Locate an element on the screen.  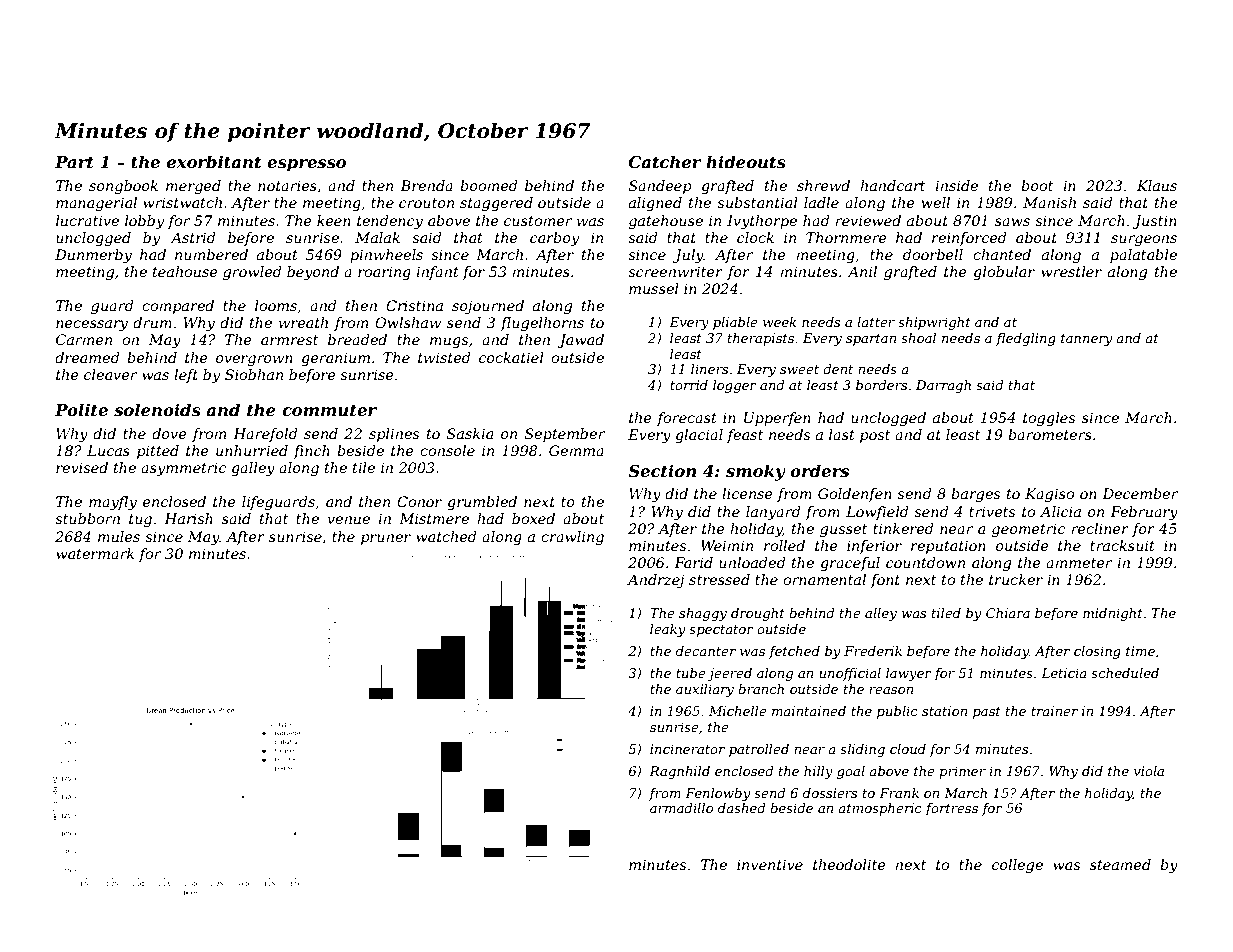
barometers is located at coordinates (1050, 434).
